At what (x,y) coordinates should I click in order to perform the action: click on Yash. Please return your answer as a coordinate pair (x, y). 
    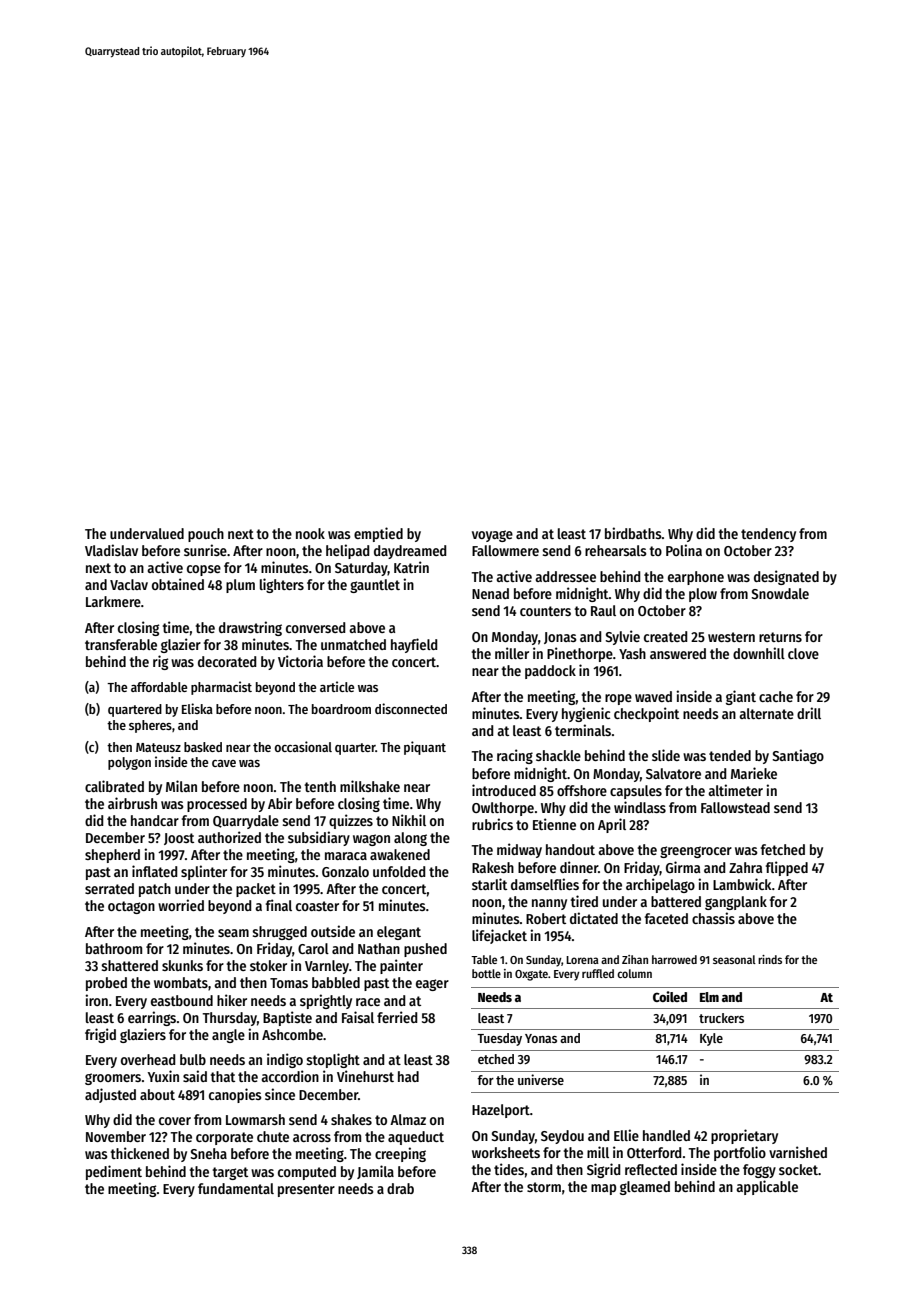
    Looking at the image, I should click on (632, 653).
